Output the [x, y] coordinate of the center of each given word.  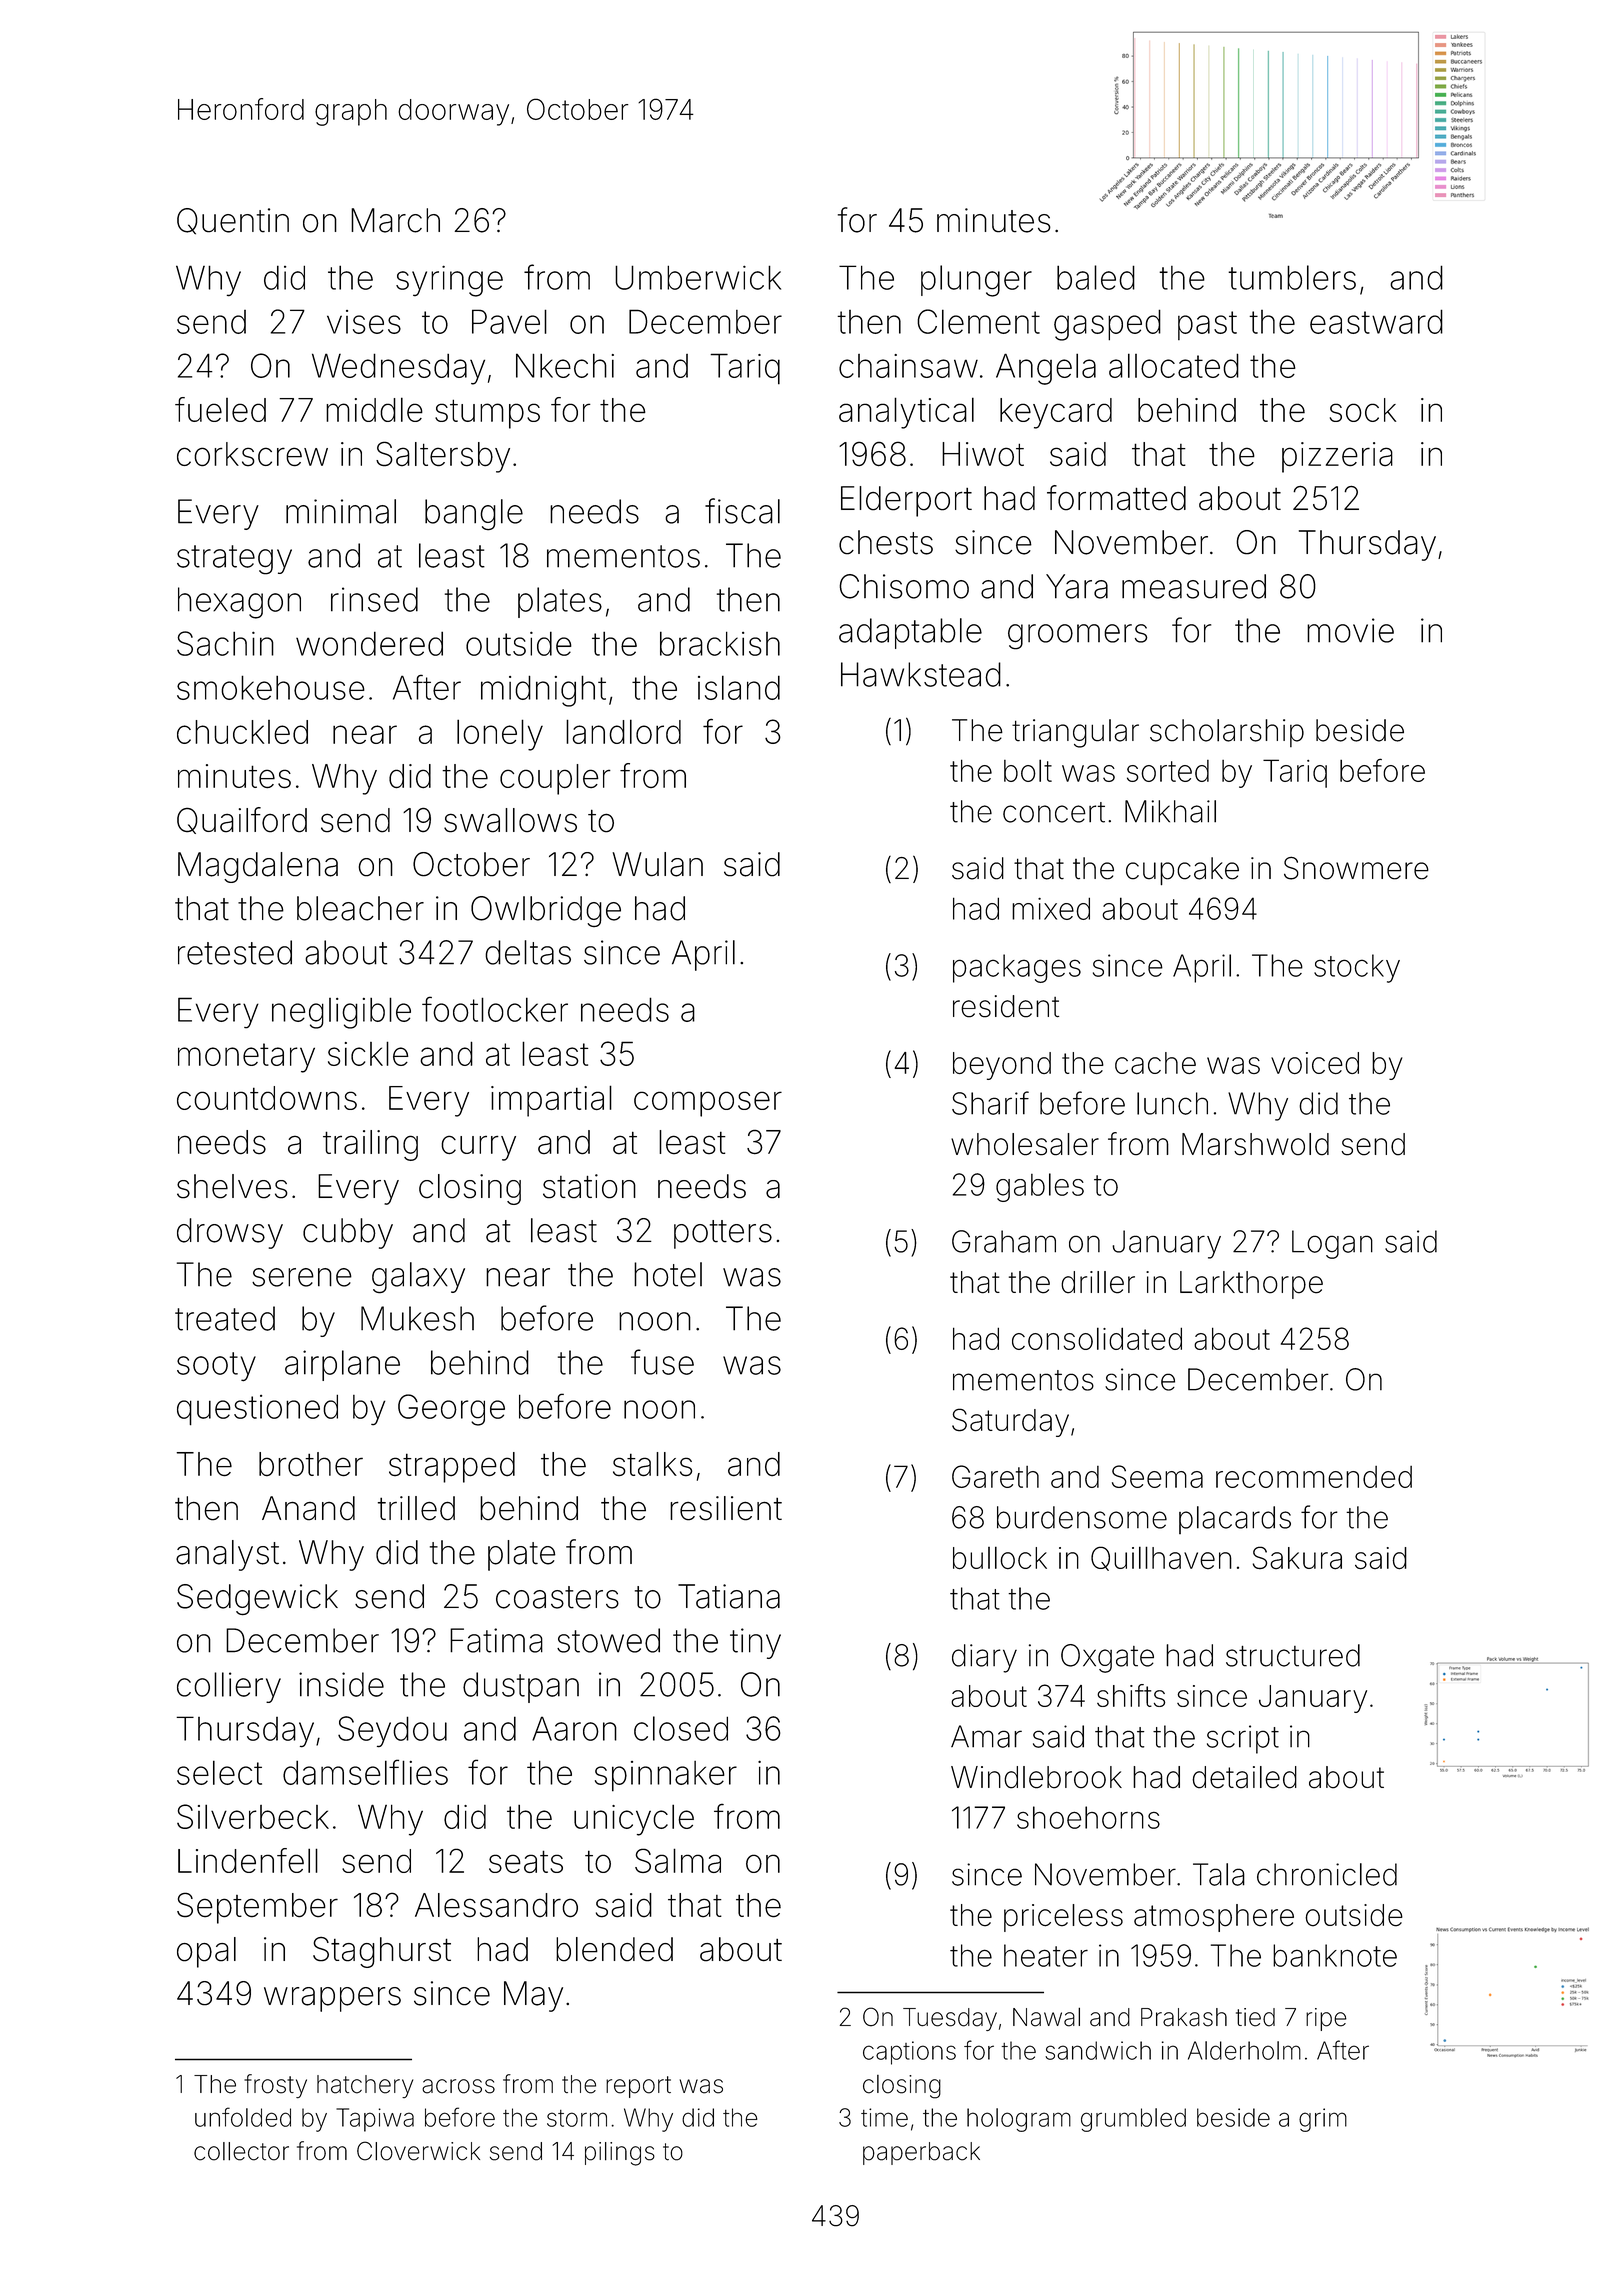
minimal [341, 511]
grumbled [1133, 2120]
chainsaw [908, 366]
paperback [921, 2153]
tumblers [1292, 277]
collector [241, 2151]
